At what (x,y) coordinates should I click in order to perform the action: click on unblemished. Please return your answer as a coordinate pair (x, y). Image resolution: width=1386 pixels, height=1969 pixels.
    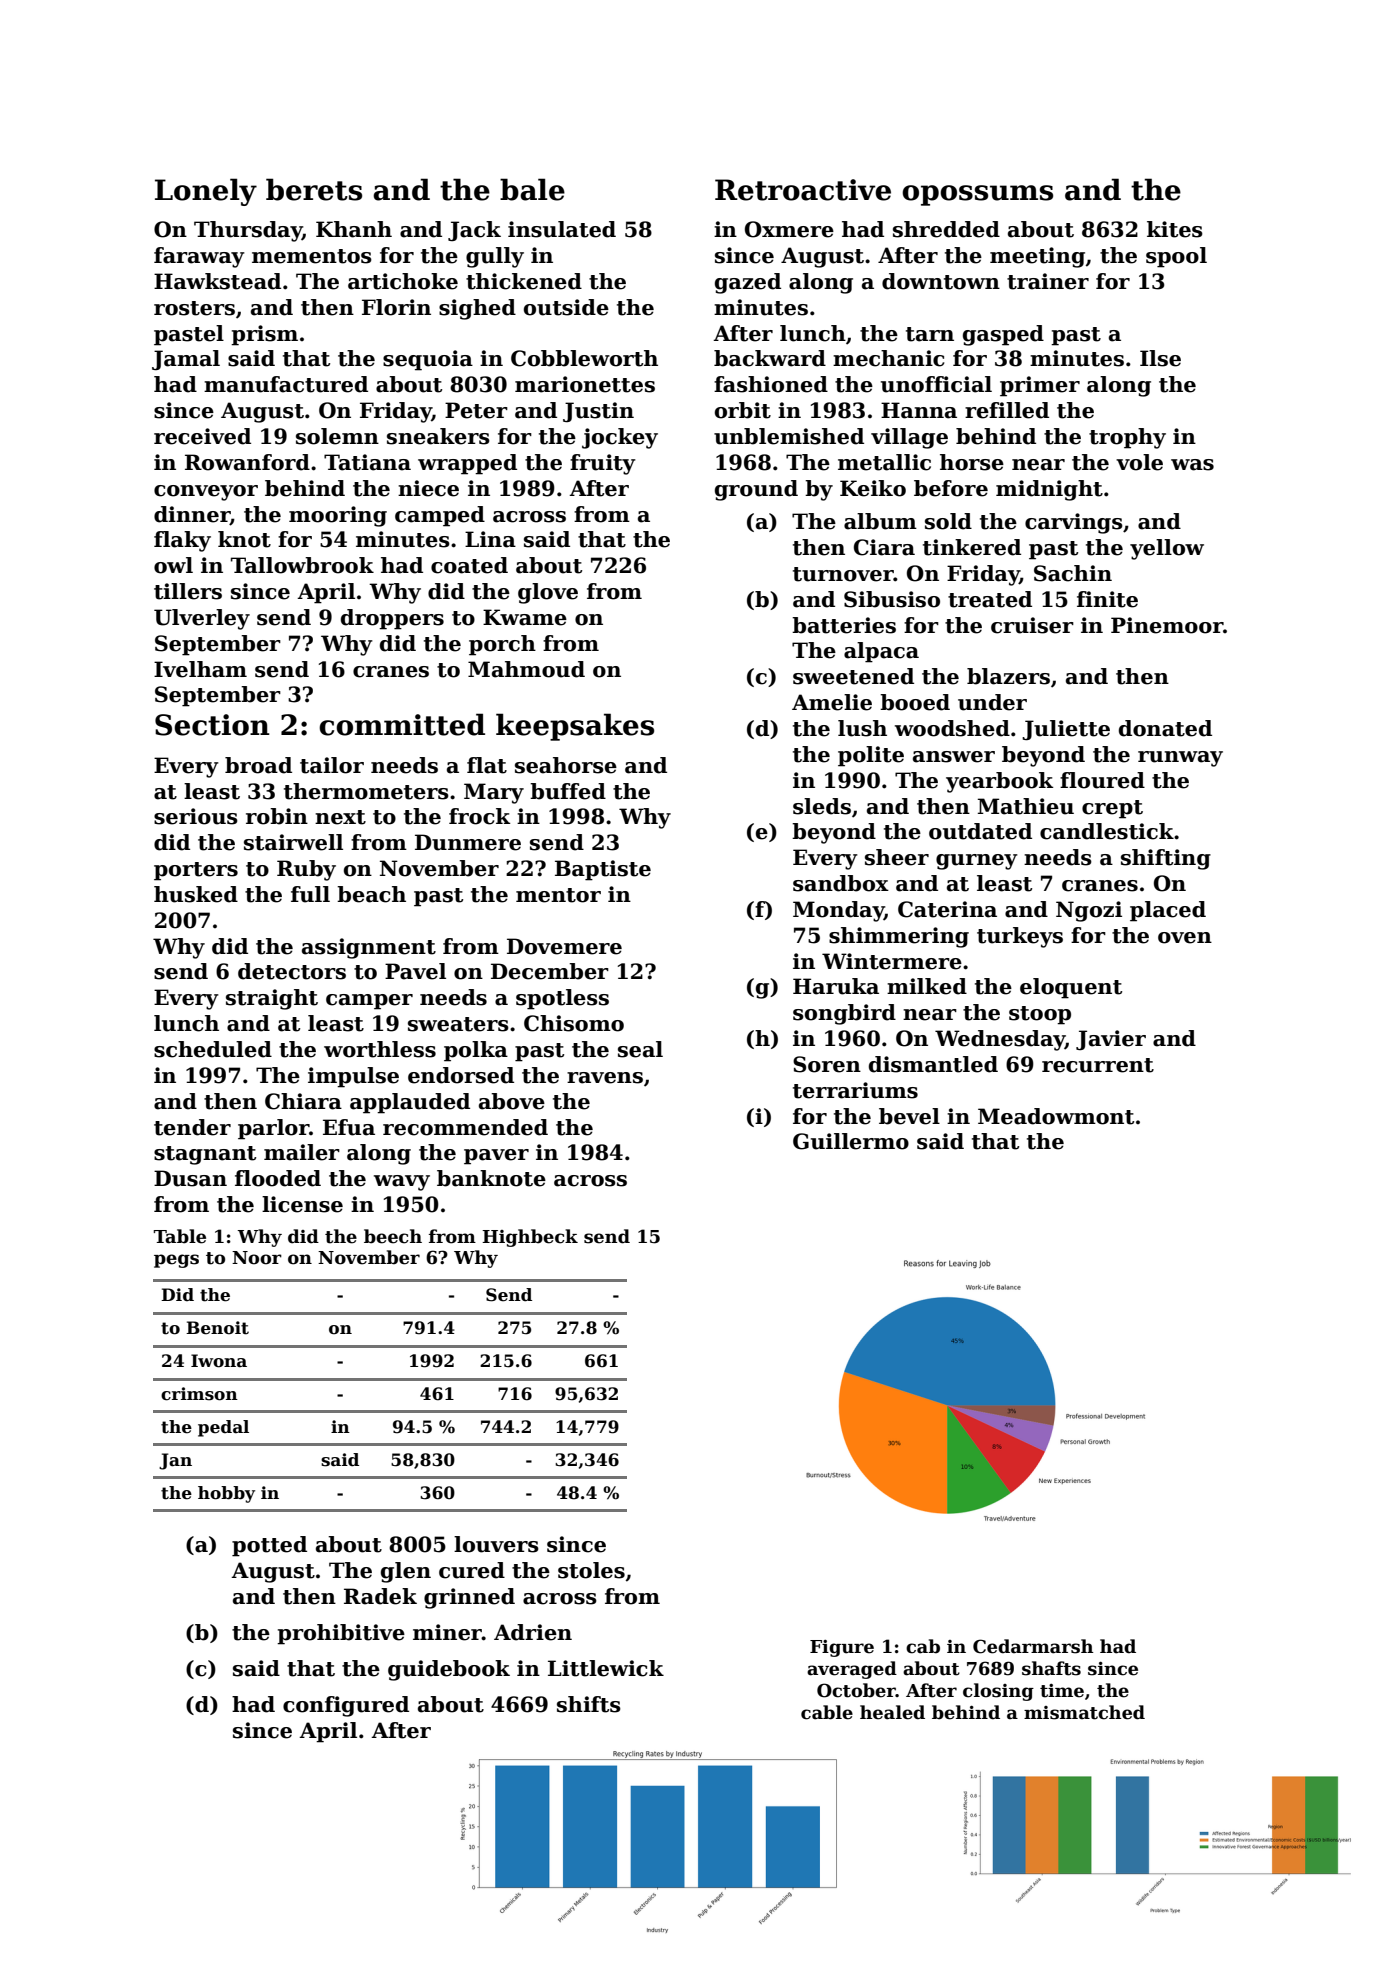
    Looking at the image, I should click on (789, 436).
